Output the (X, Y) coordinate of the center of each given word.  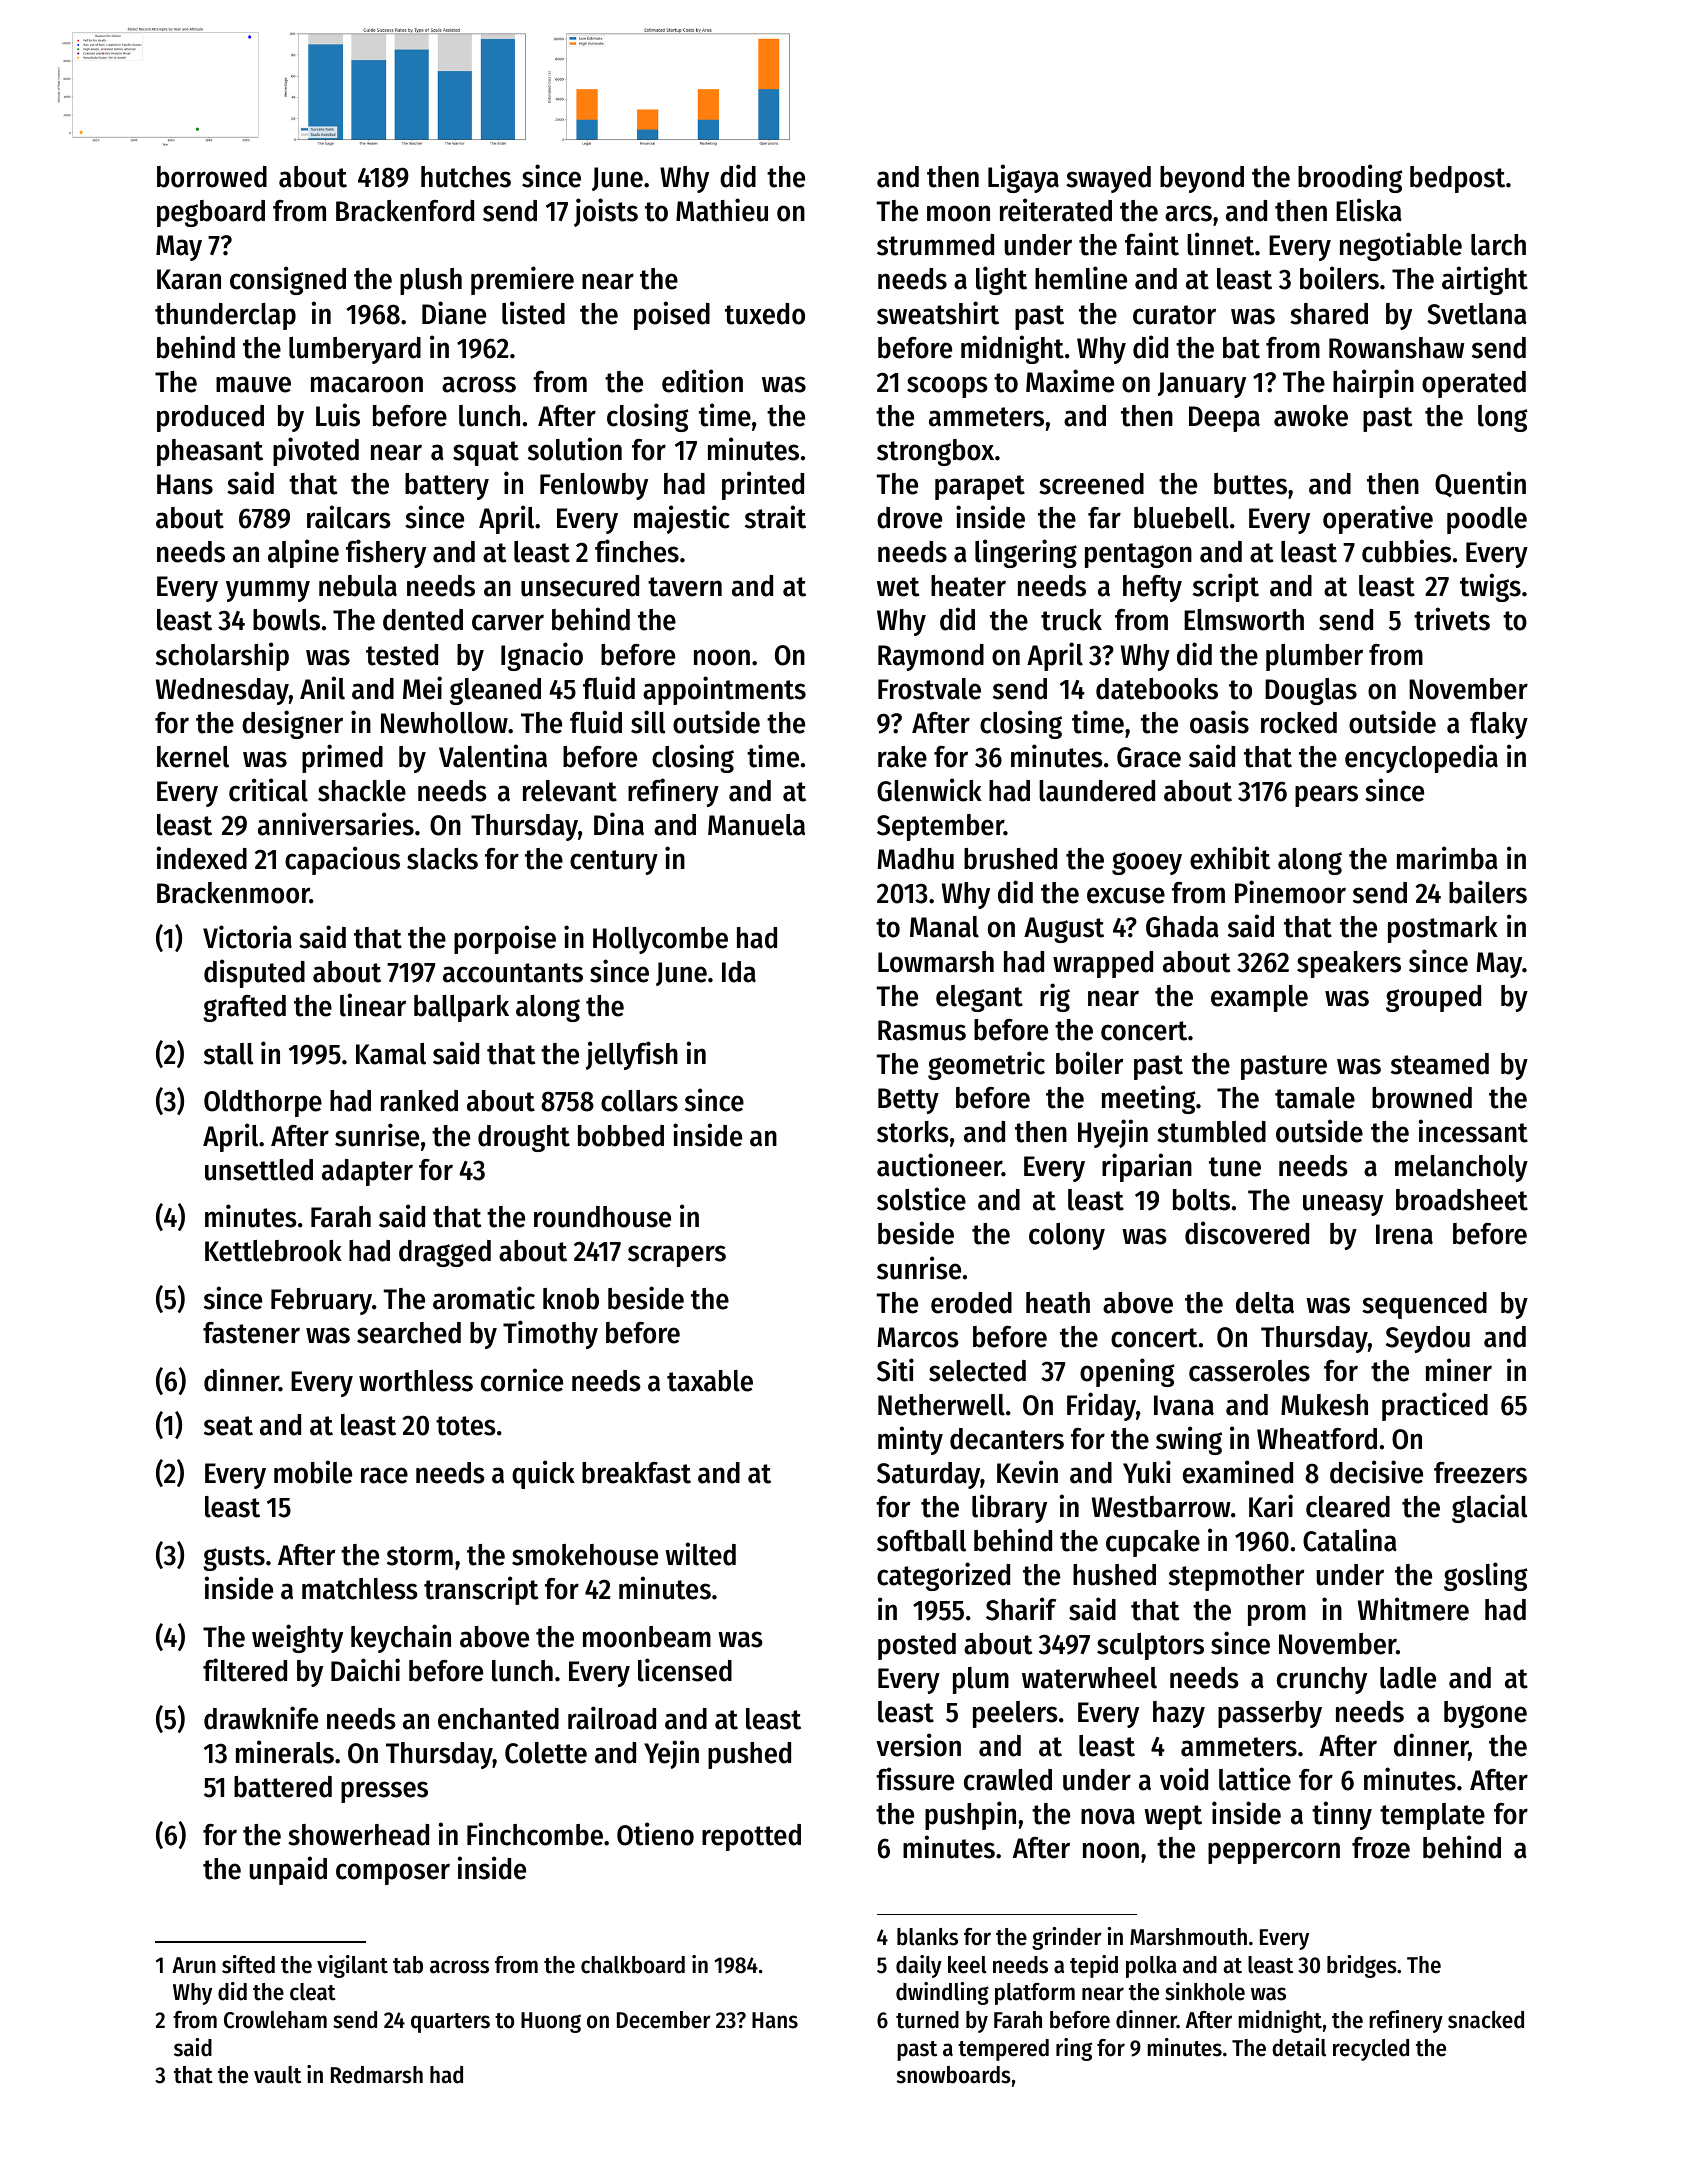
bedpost (1457, 179)
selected (977, 1371)
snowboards (954, 2075)
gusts (234, 1558)
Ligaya (1023, 178)
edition (702, 381)
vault (277, 2075)
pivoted (316, 451)
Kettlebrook (273, 1251)
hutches (466, 177)
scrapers (677, 1256)
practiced (1435, 1406)
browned (1422, 1098)
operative (1378, 519)
